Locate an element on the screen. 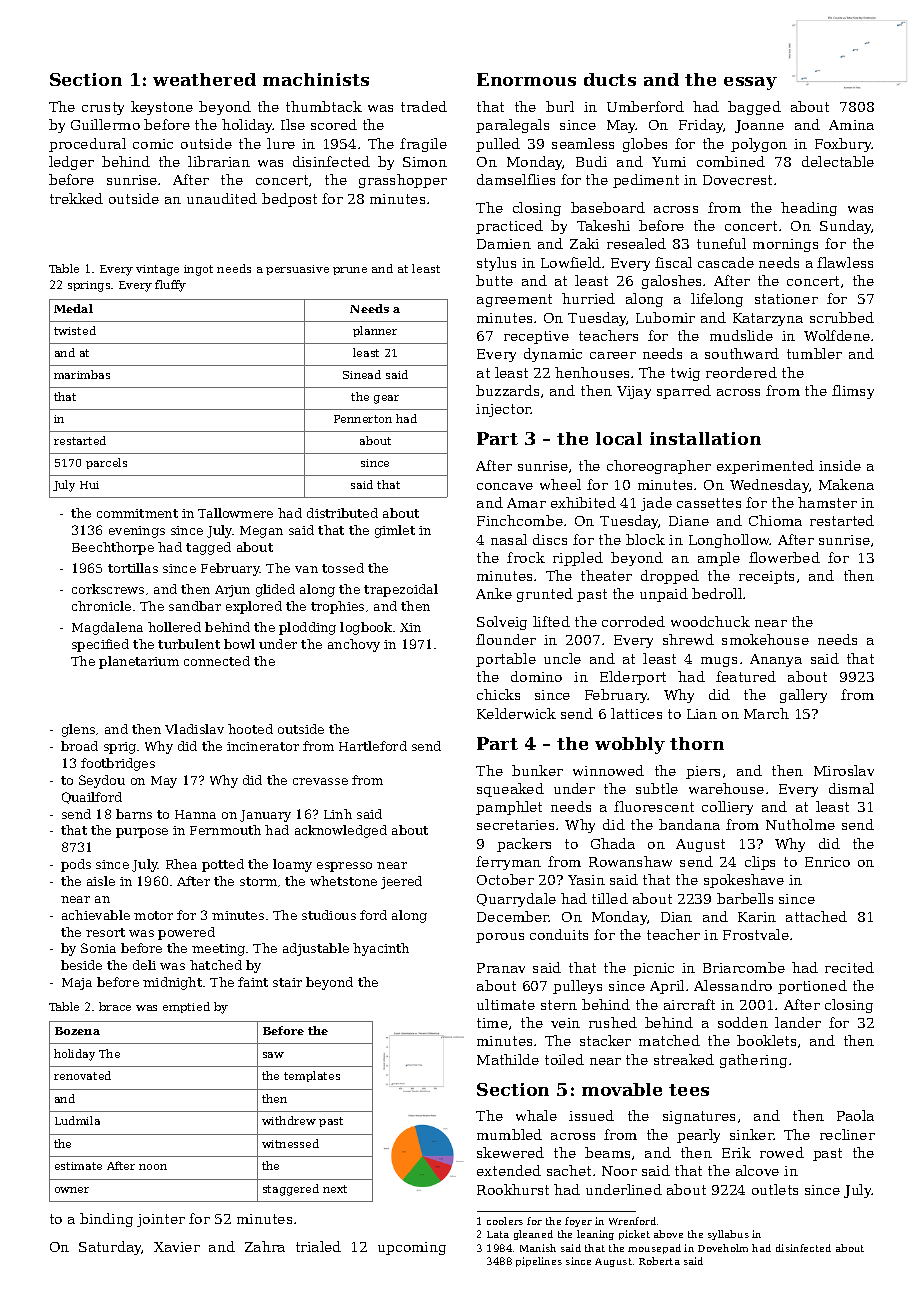  ducts is located at coordinates (610, 79).
